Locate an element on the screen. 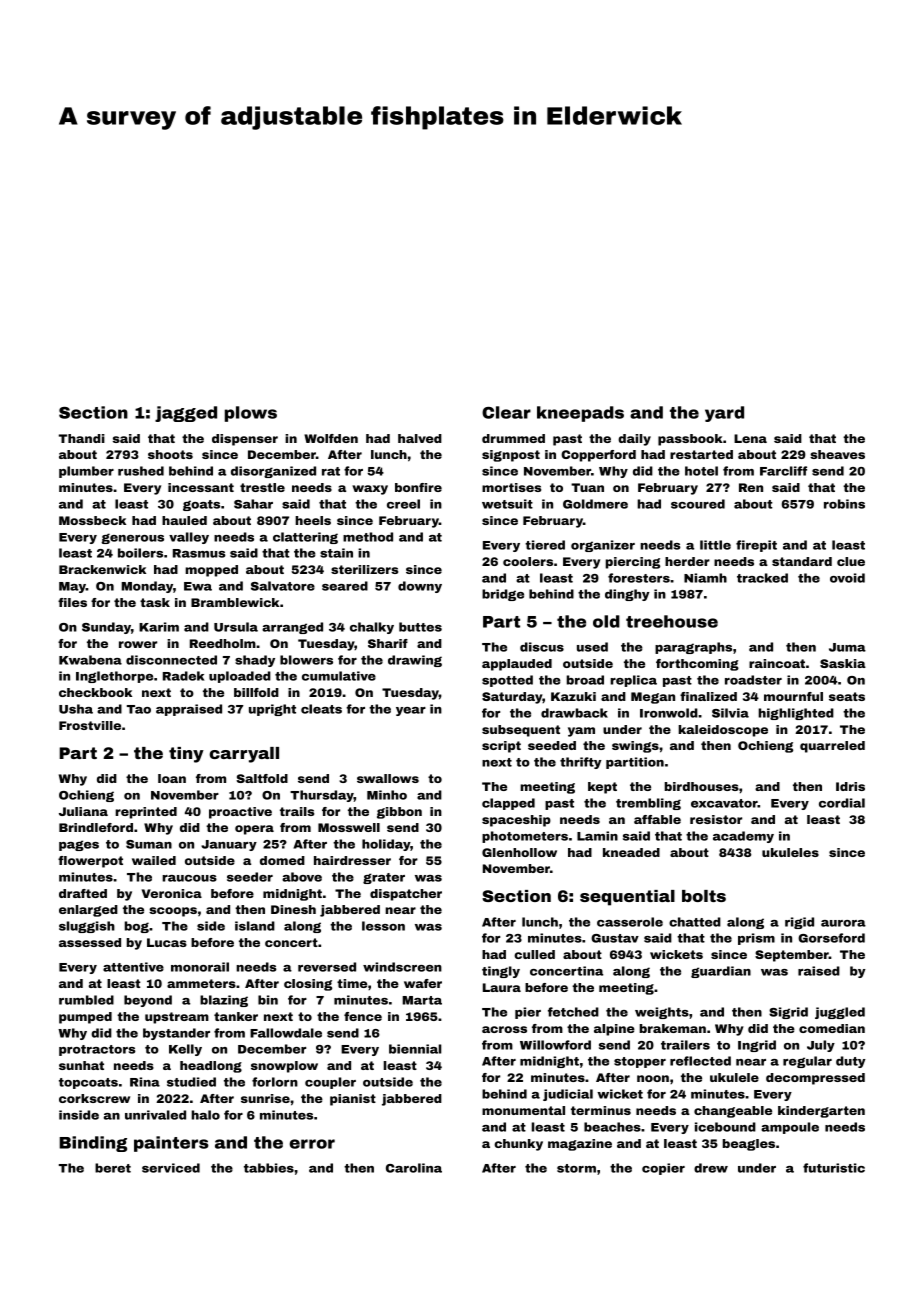 Image resolution: width=924 pixels, height=1308 pixels. juggled is located at coordinates (840, 1013).
